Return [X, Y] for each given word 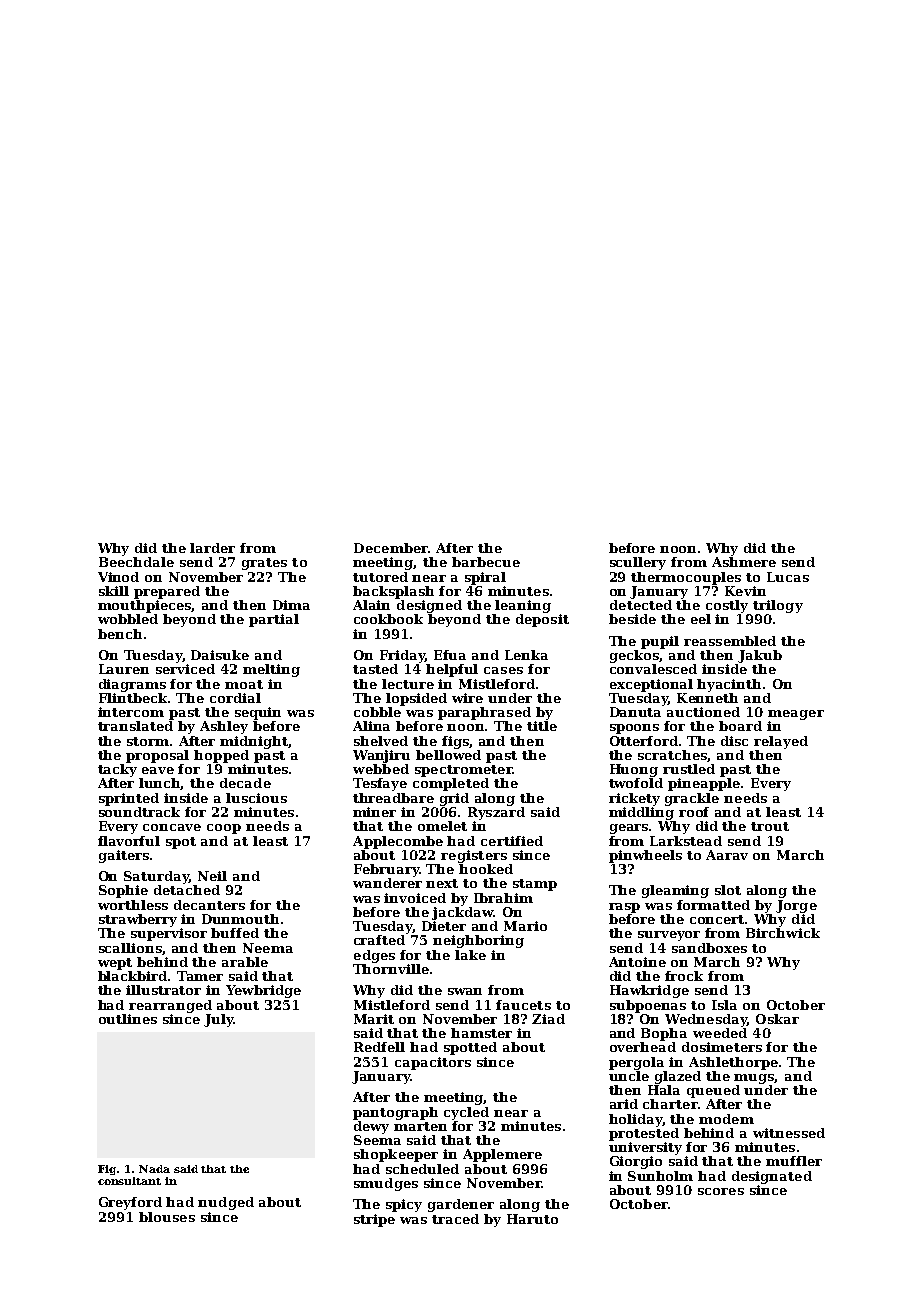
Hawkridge [649, 991]
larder [212, 548]
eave [158, 770]
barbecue [486, 562]
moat [244, 684]
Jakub [760, 656]
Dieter [444, 926]
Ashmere [744, 562]
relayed [781, 742]
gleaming [675, 891]
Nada [154, 1169]
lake [470, 955]
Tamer [200, 976]
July [219, 1020]
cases [503, 670]
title [542, 726]
